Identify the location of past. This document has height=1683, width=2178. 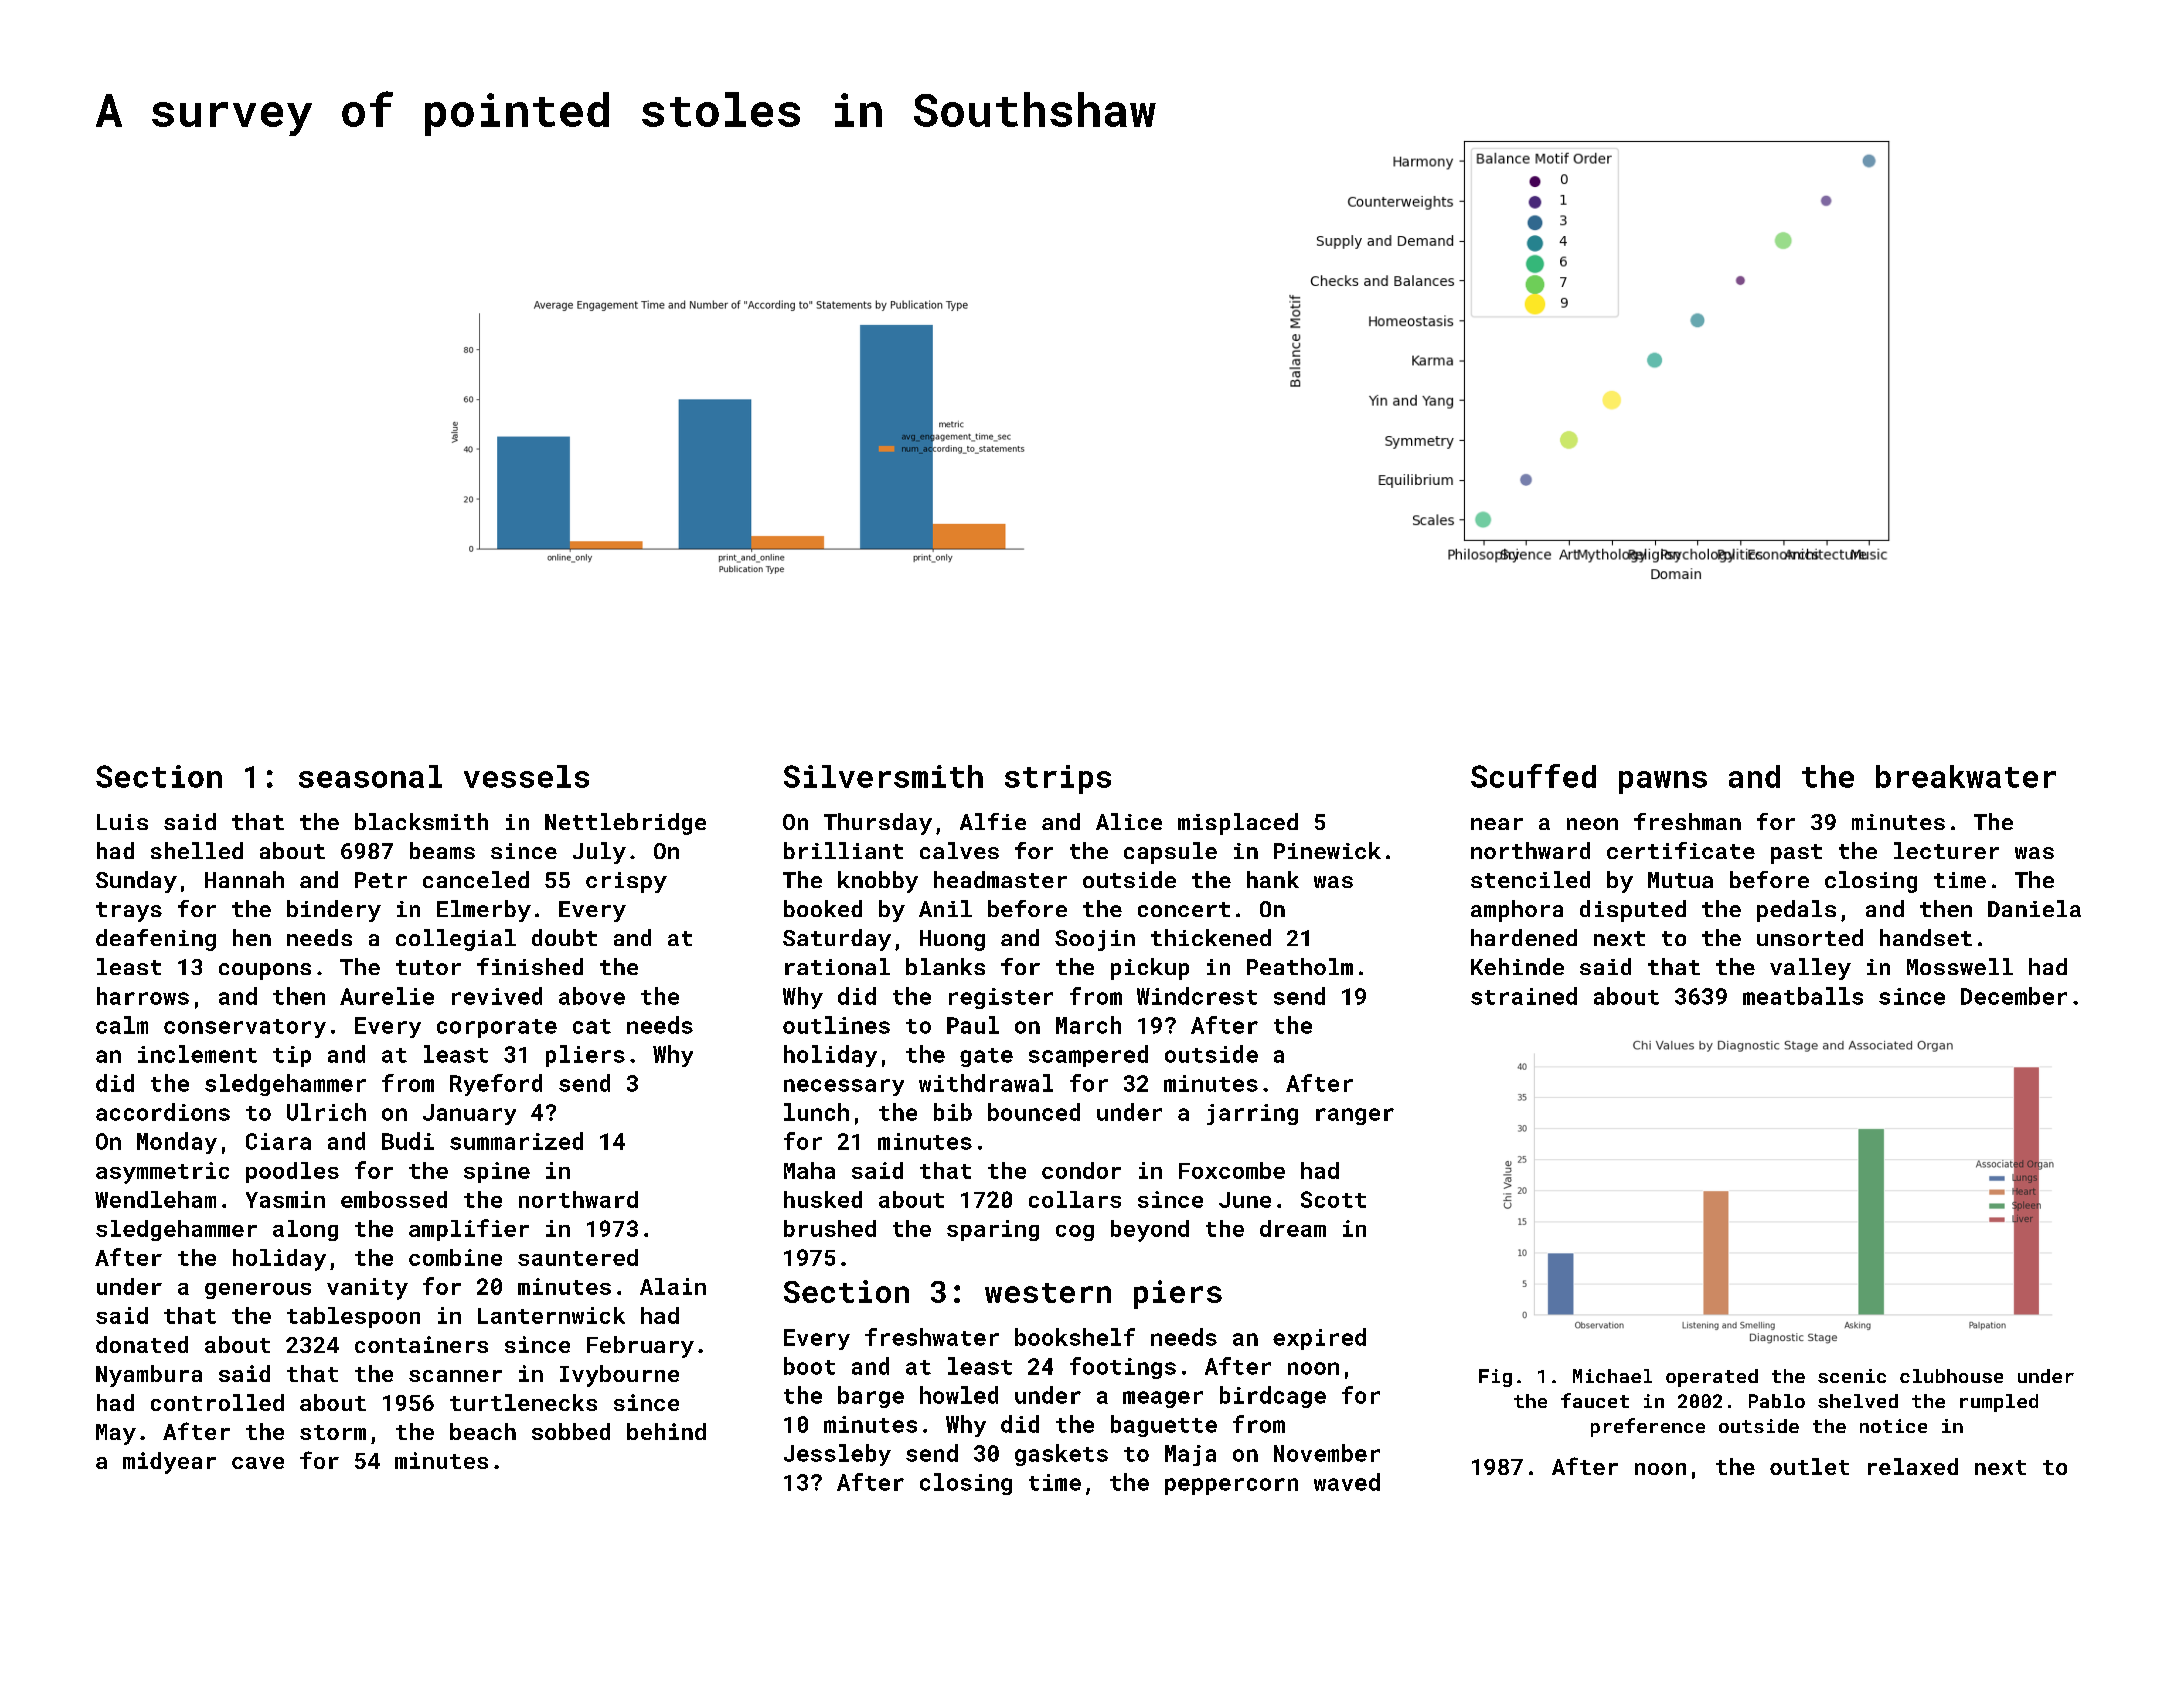
(1796, 854).
